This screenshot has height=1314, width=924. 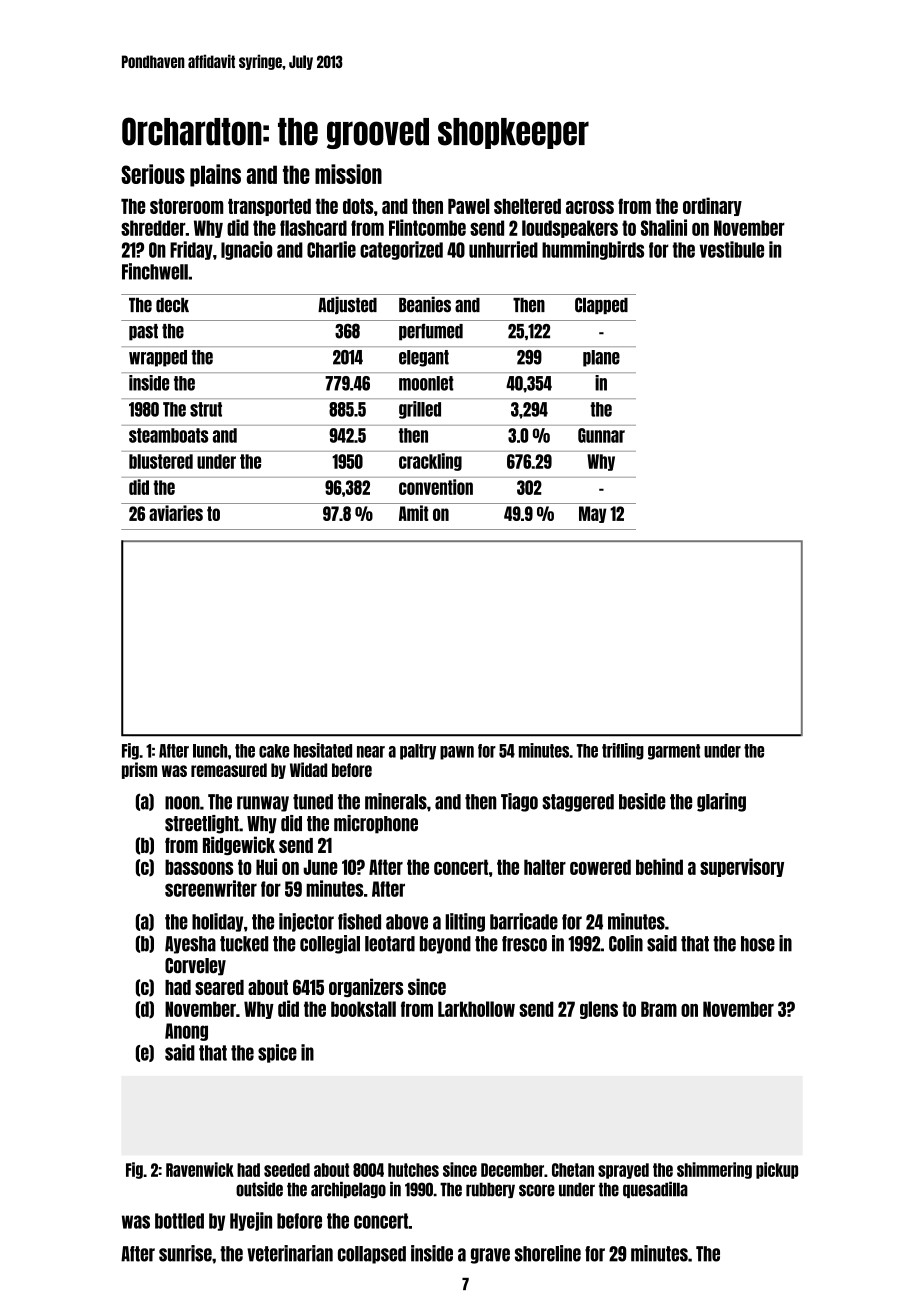 I want to click on Bram, so click(x=659, y=1009).
